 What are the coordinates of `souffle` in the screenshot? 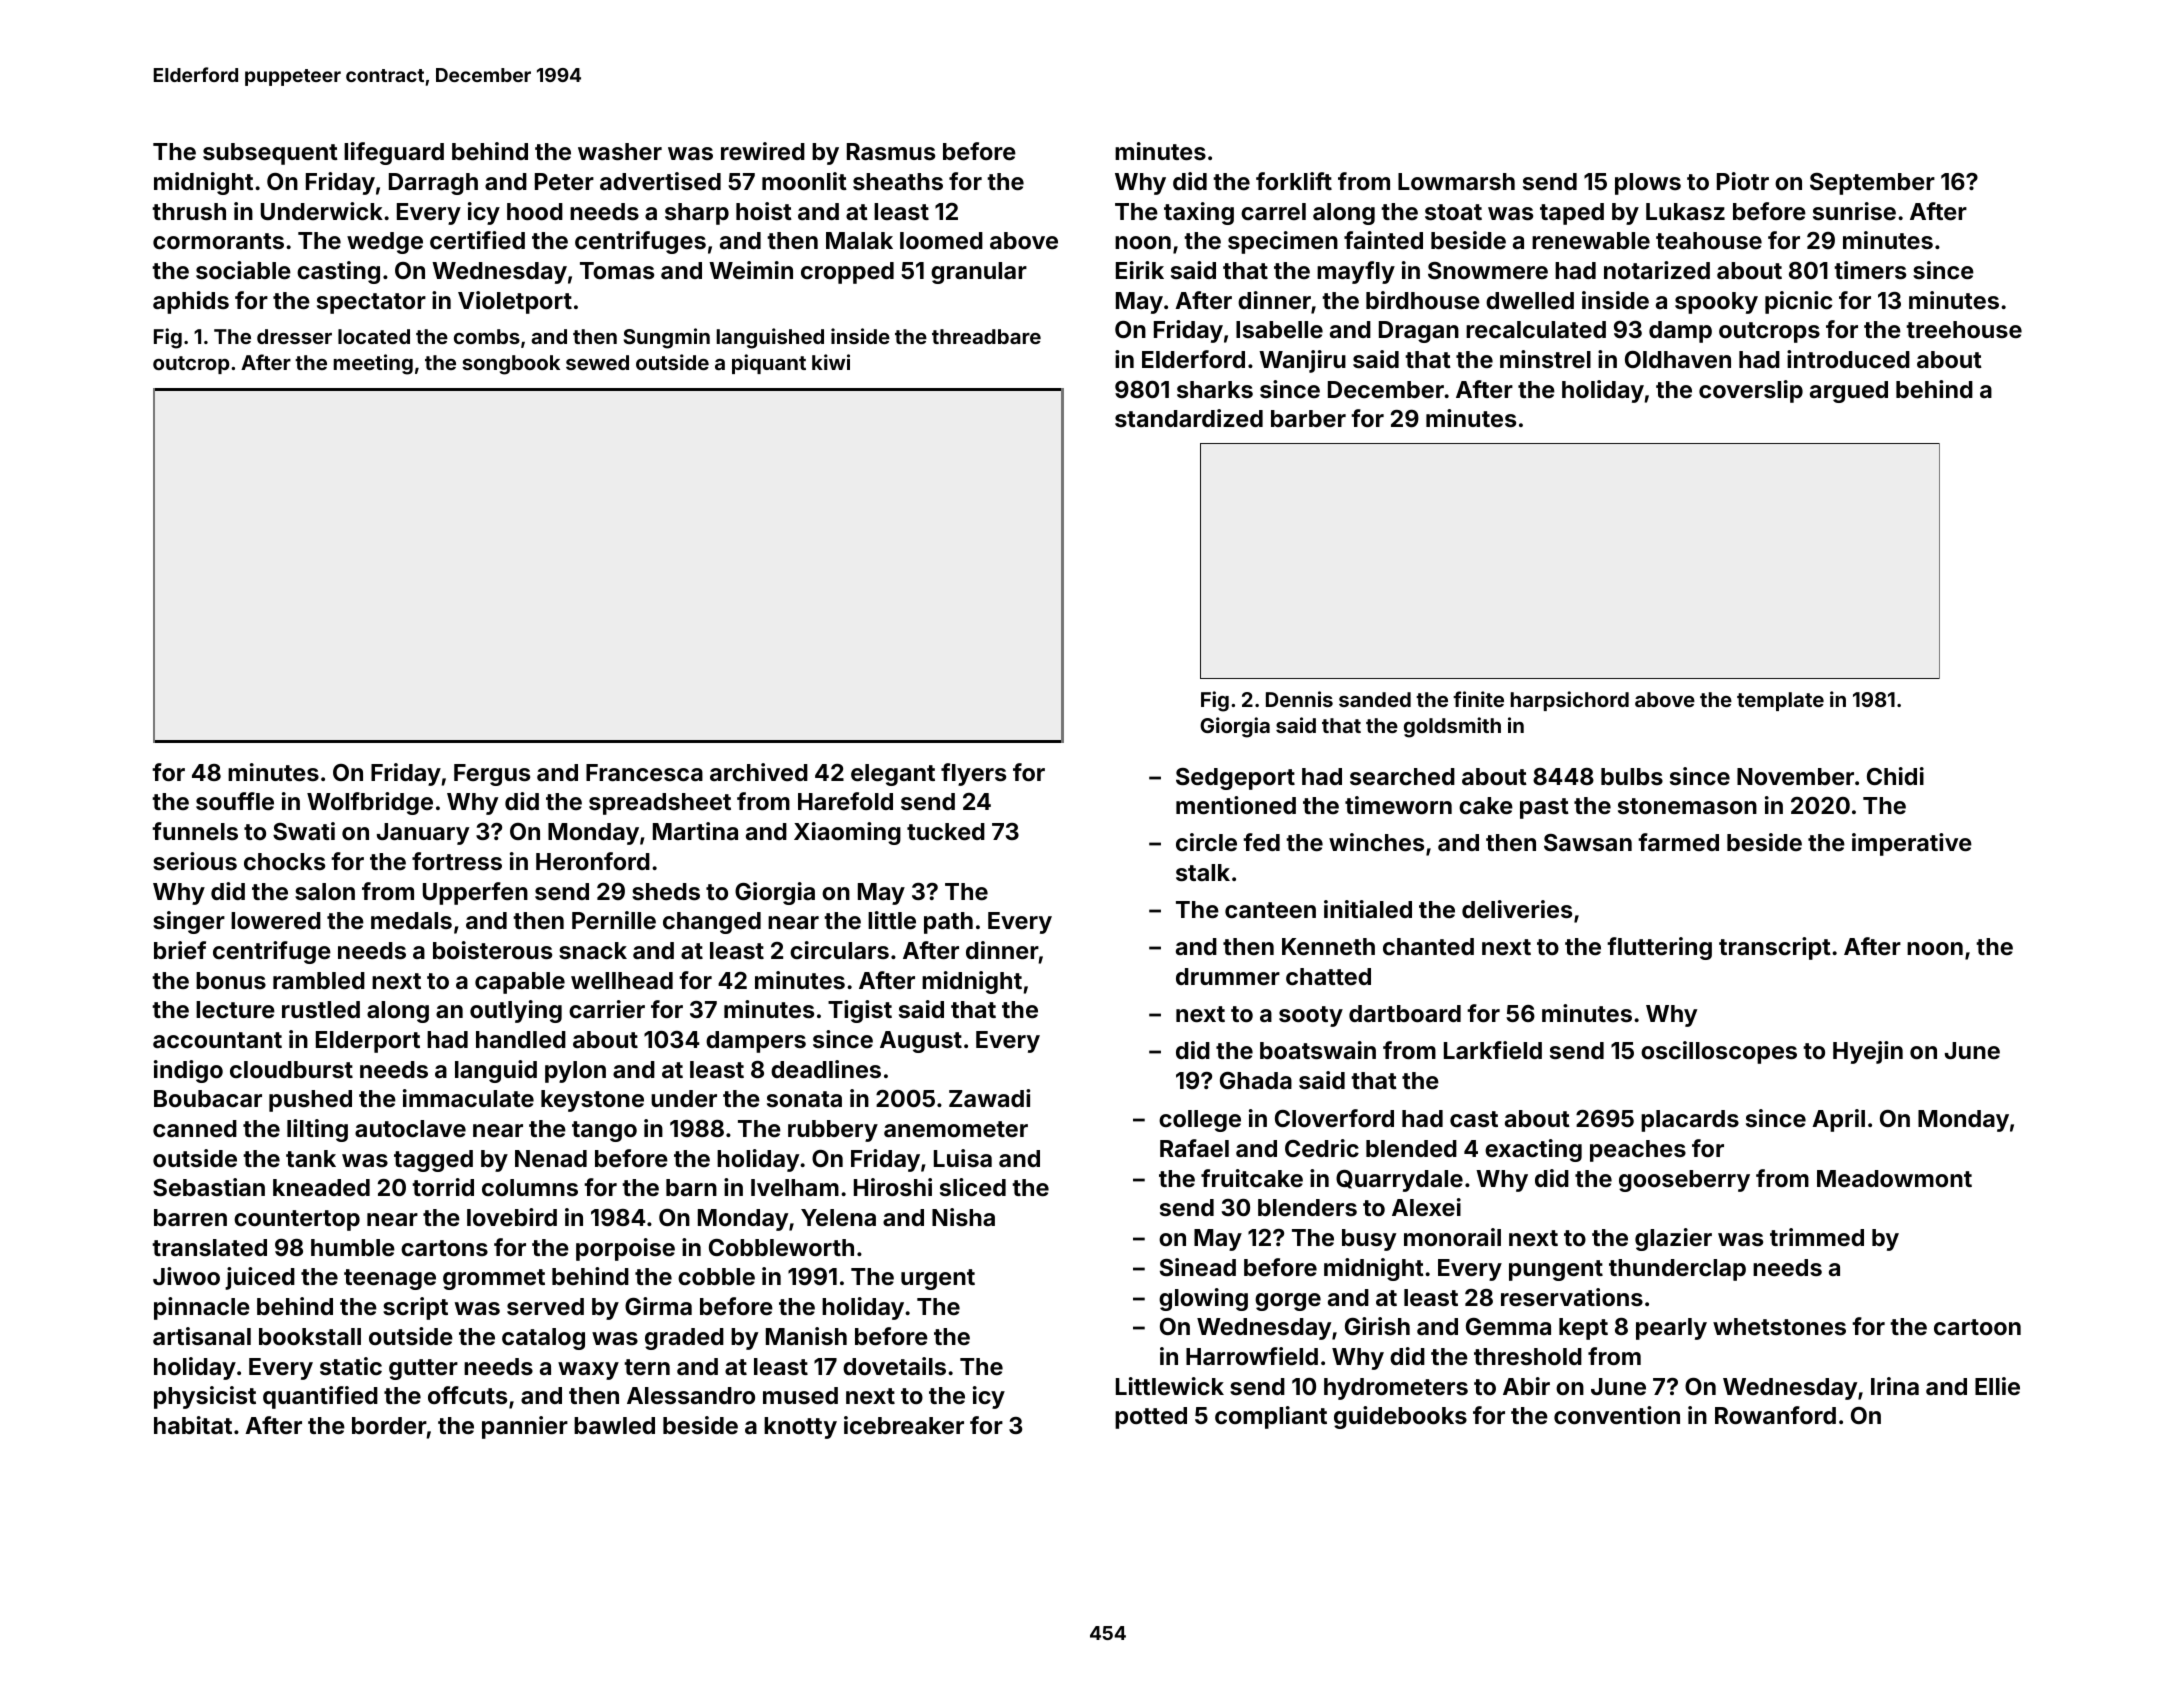 It's located at (235, 801).
